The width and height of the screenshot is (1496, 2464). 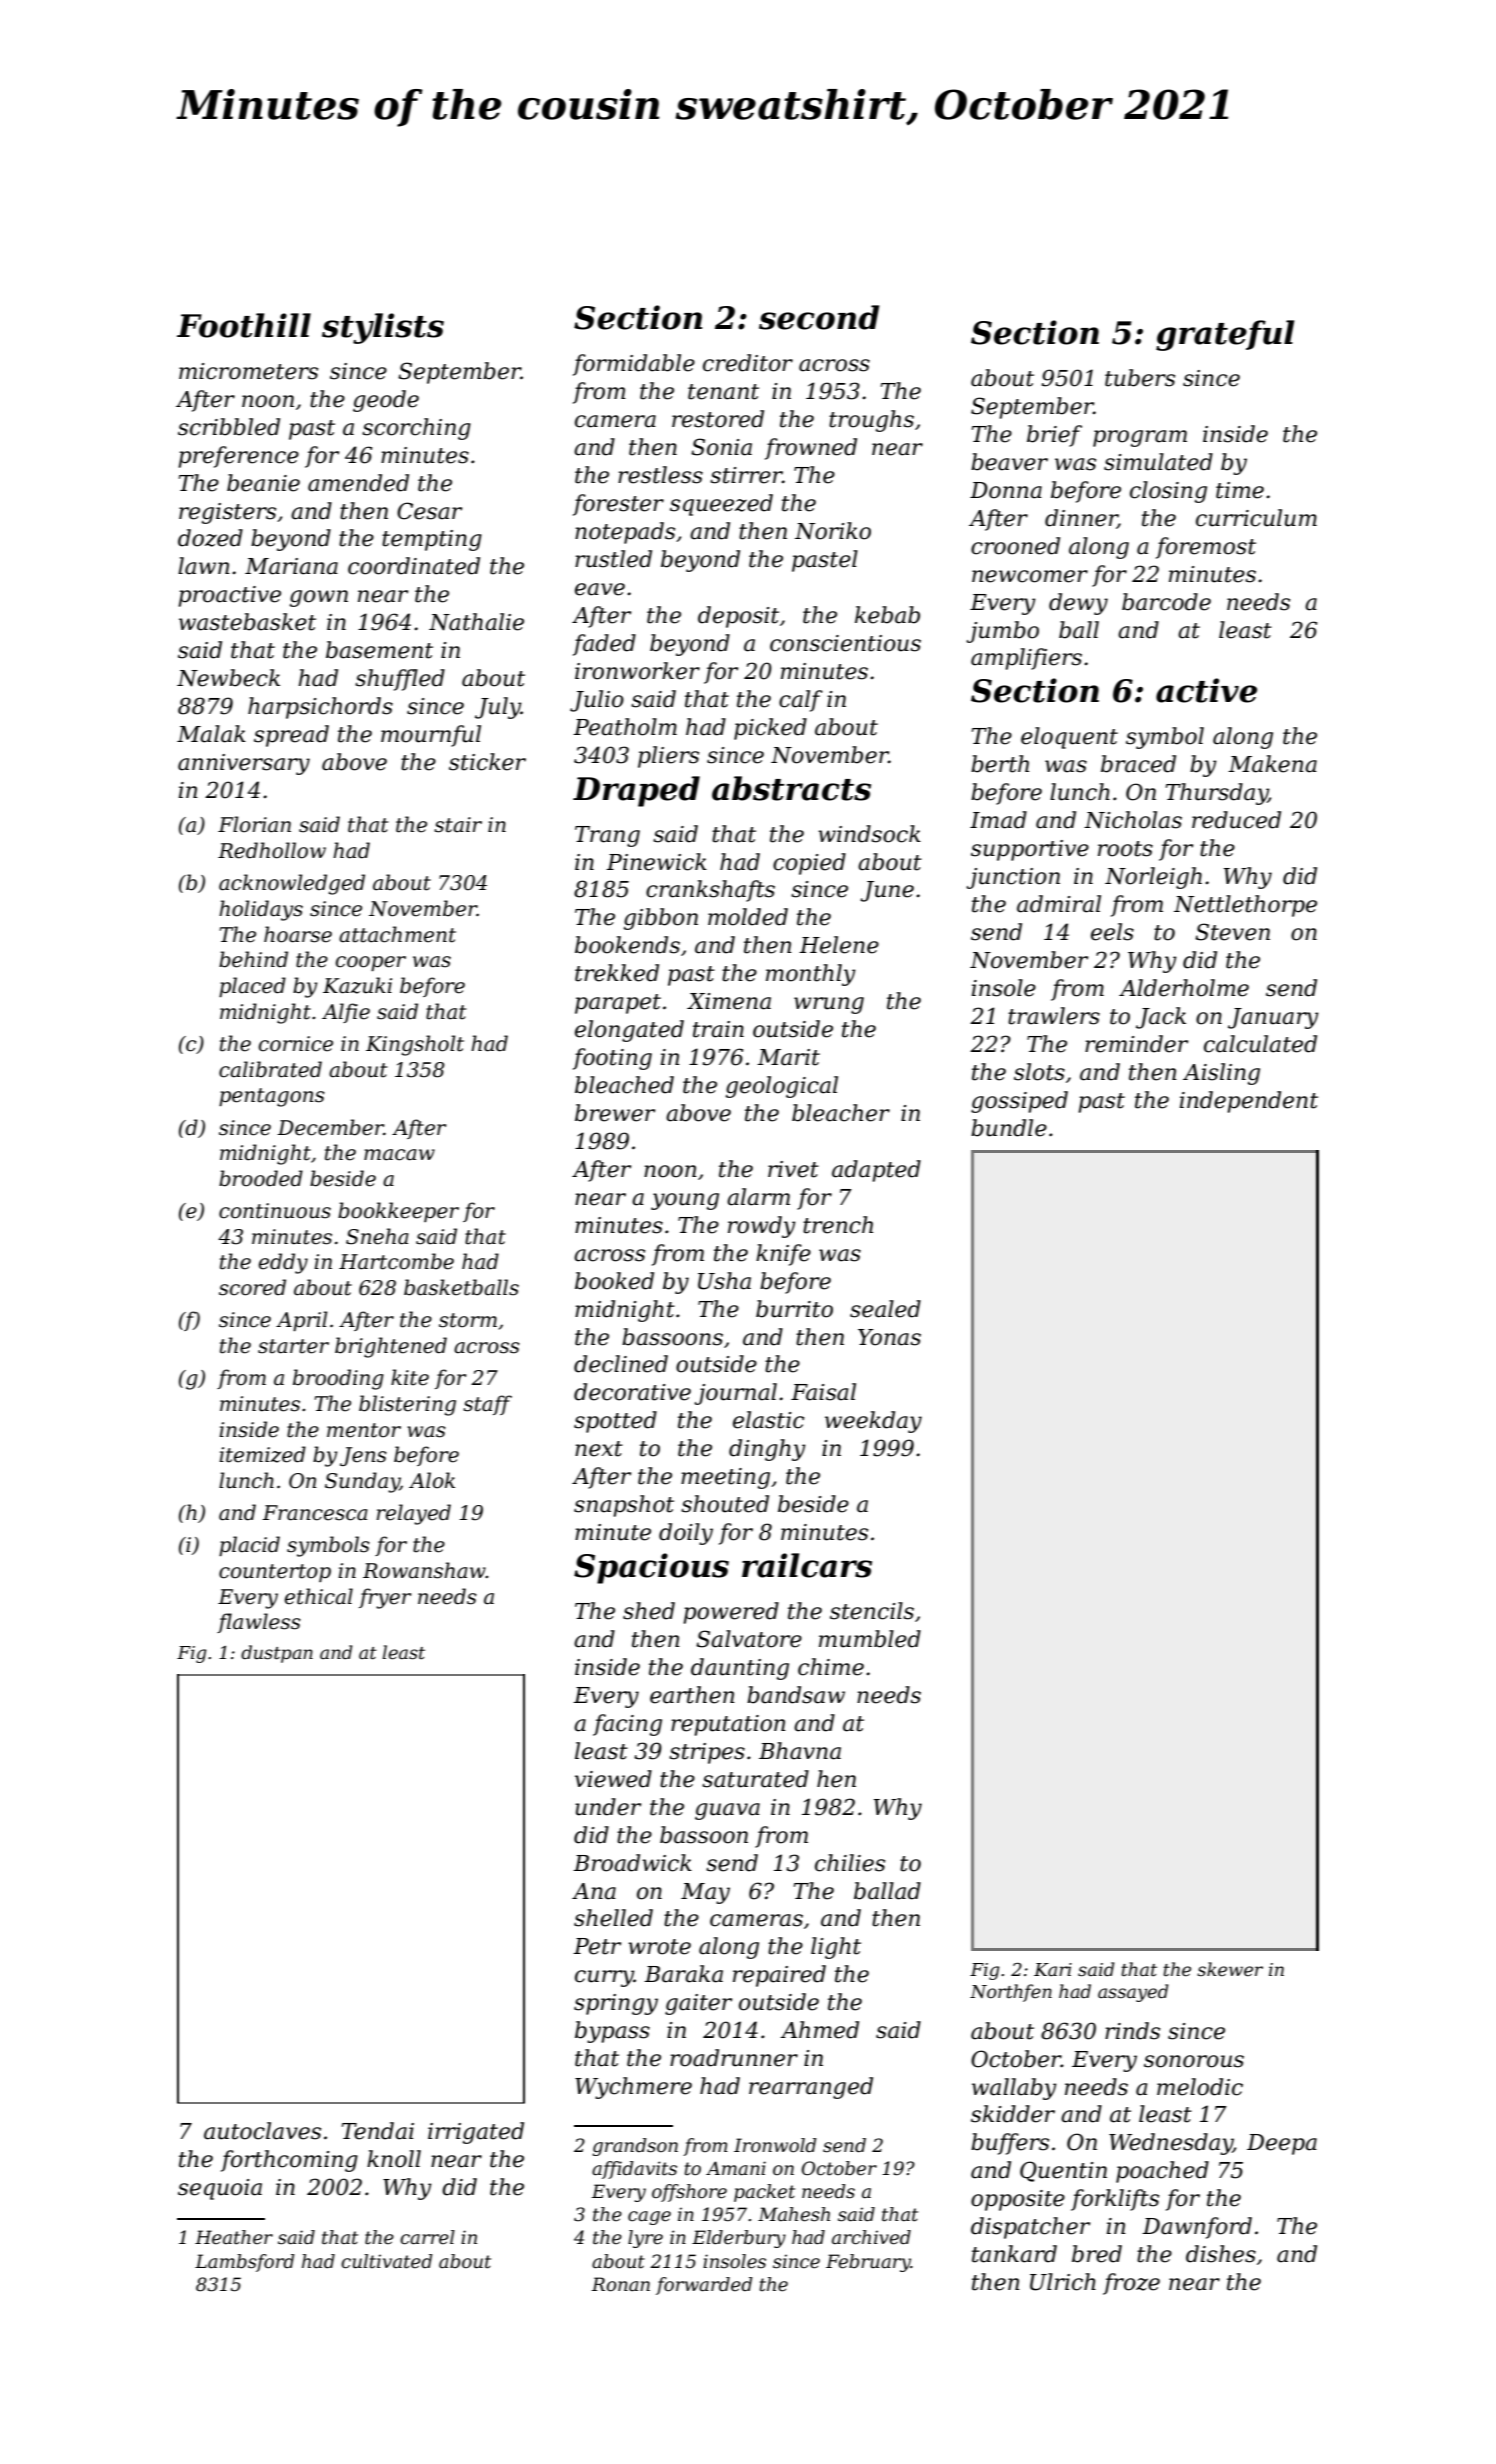 What do you see at coordinates (819, 317) in the screenshot?
I see `second` at bounding box center [819, 317].
